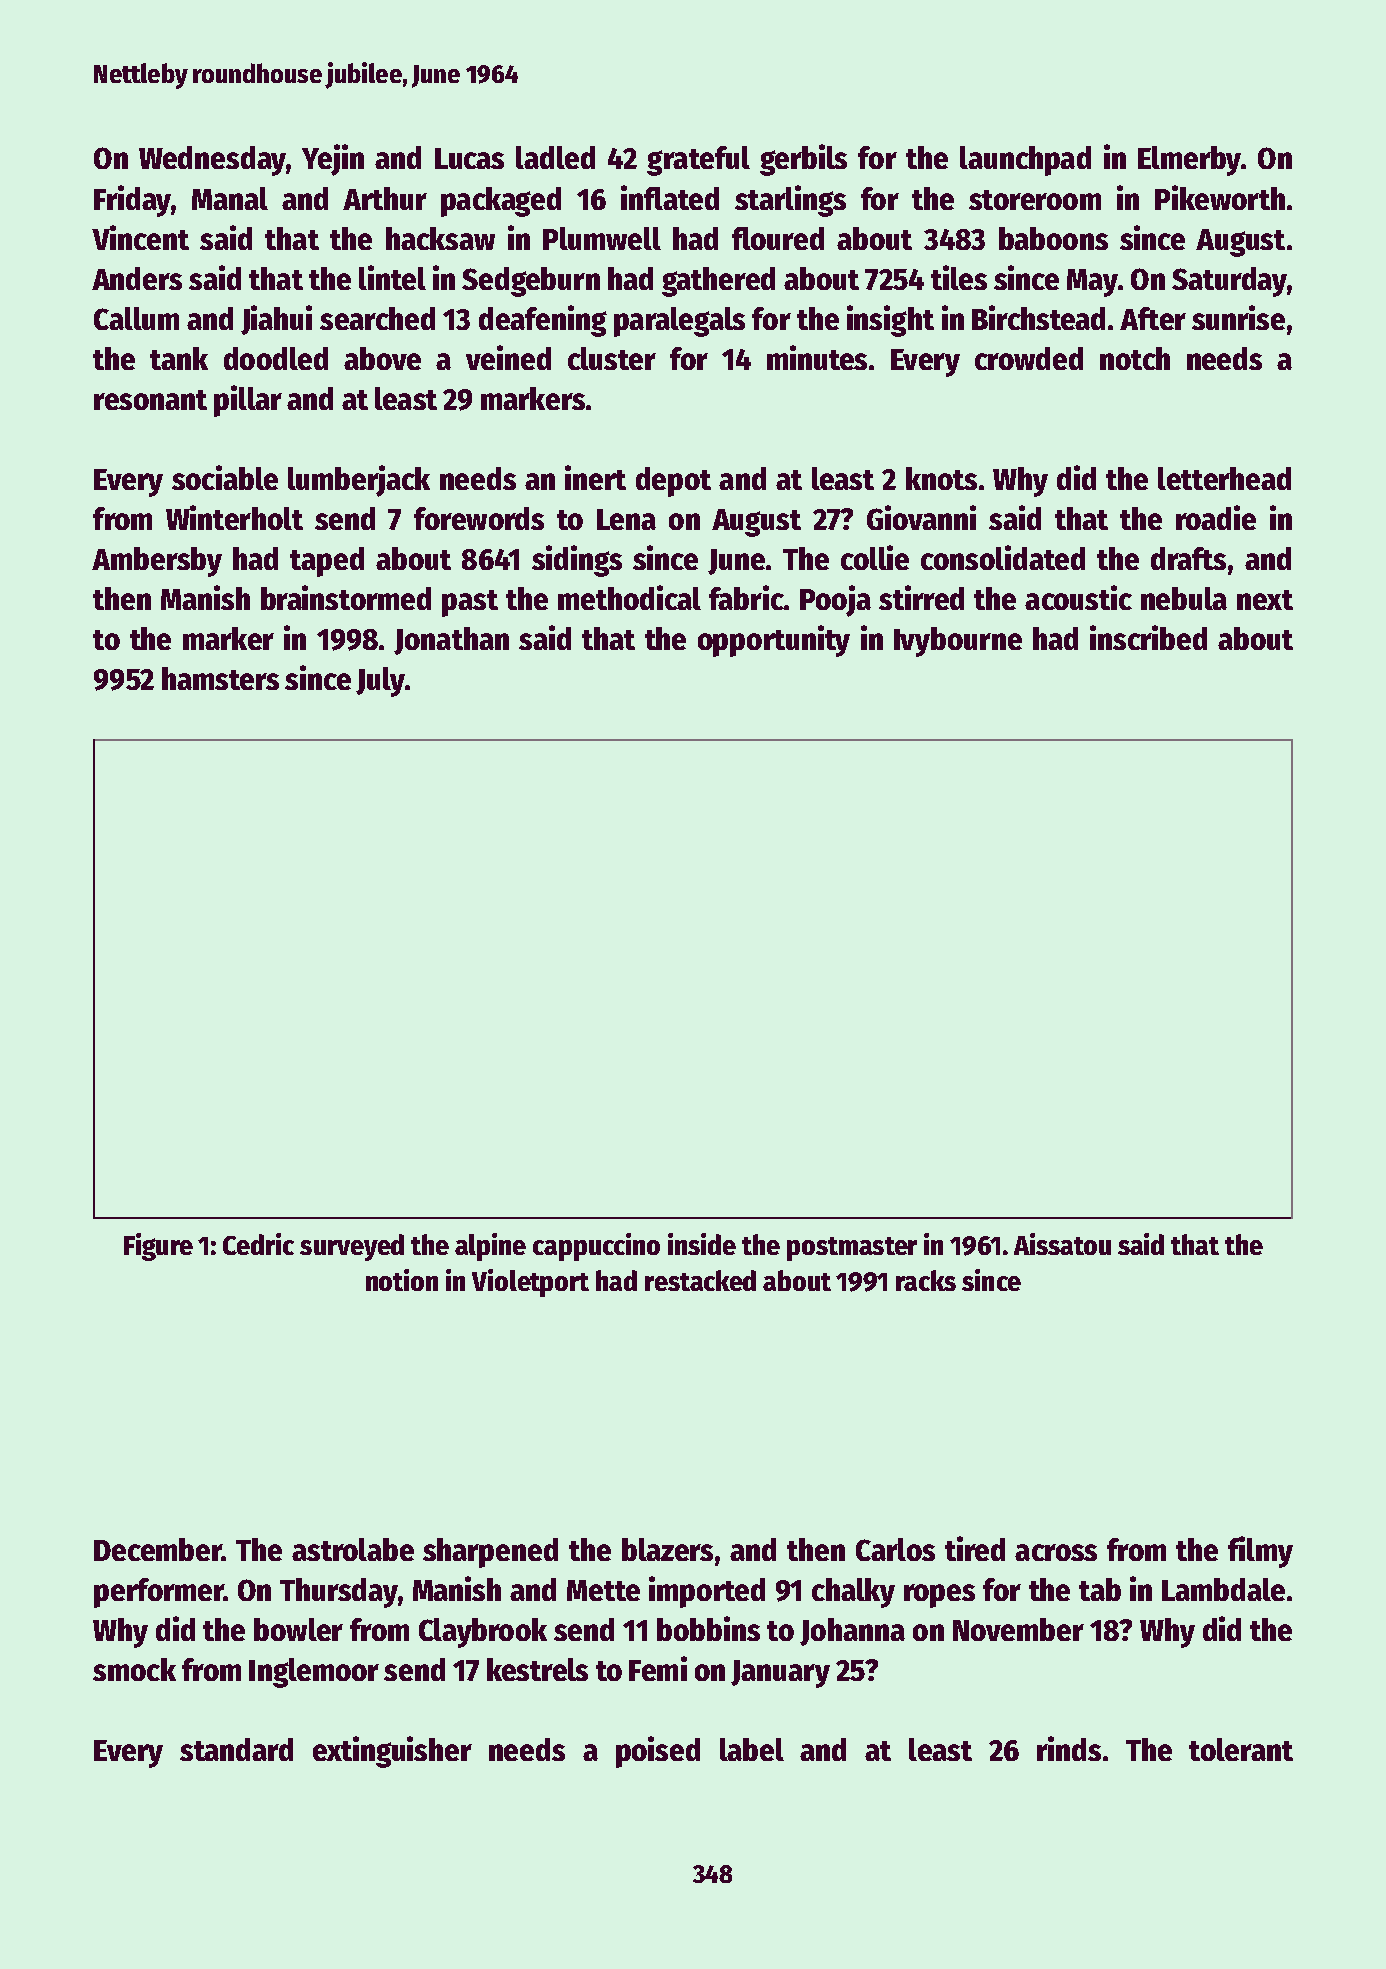  What do you see at coordinates (490, 1553) in the image?
I see `sharpened` at bounding box center [490, 1553].
